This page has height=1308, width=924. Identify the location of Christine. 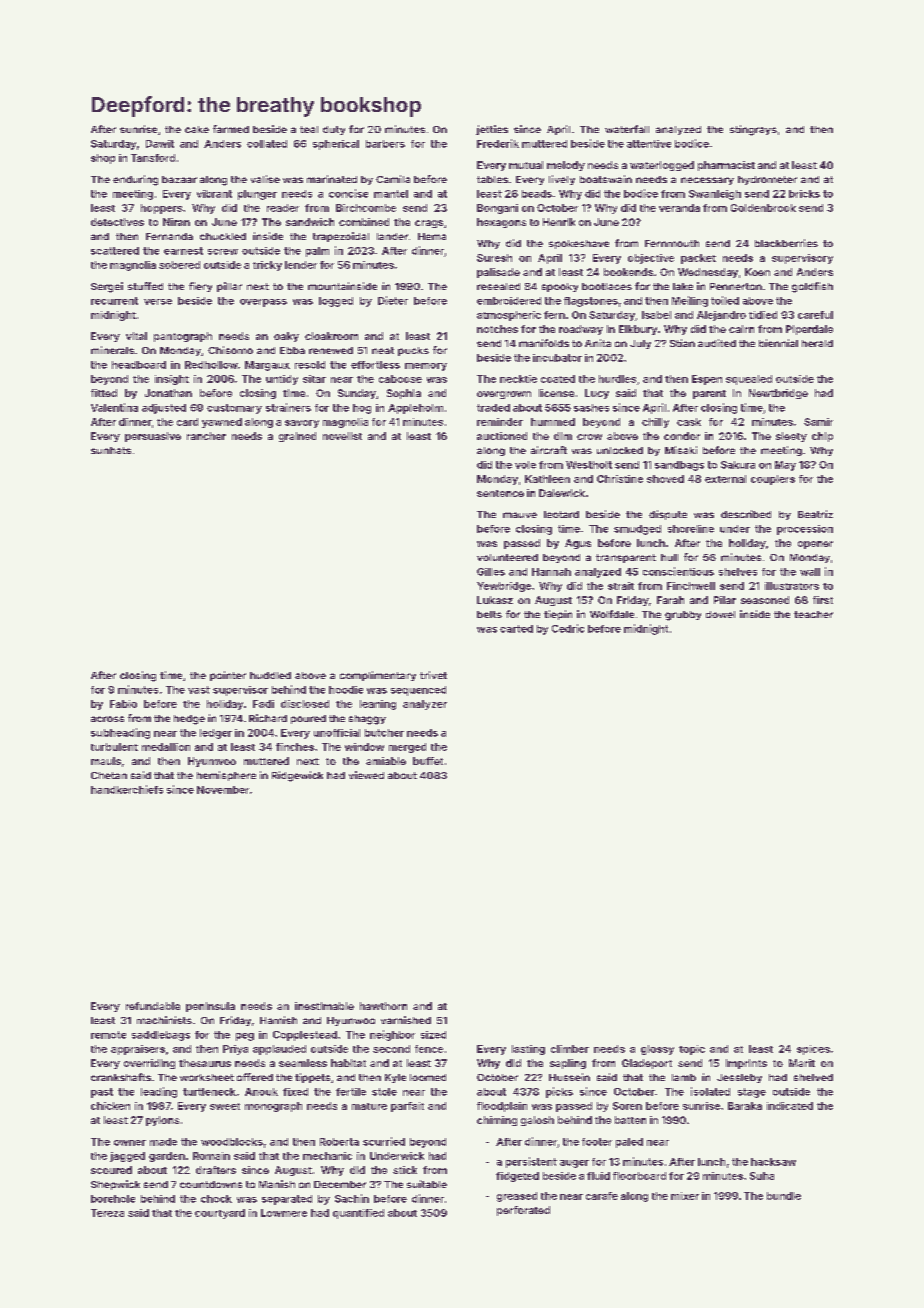
(620, 479).
